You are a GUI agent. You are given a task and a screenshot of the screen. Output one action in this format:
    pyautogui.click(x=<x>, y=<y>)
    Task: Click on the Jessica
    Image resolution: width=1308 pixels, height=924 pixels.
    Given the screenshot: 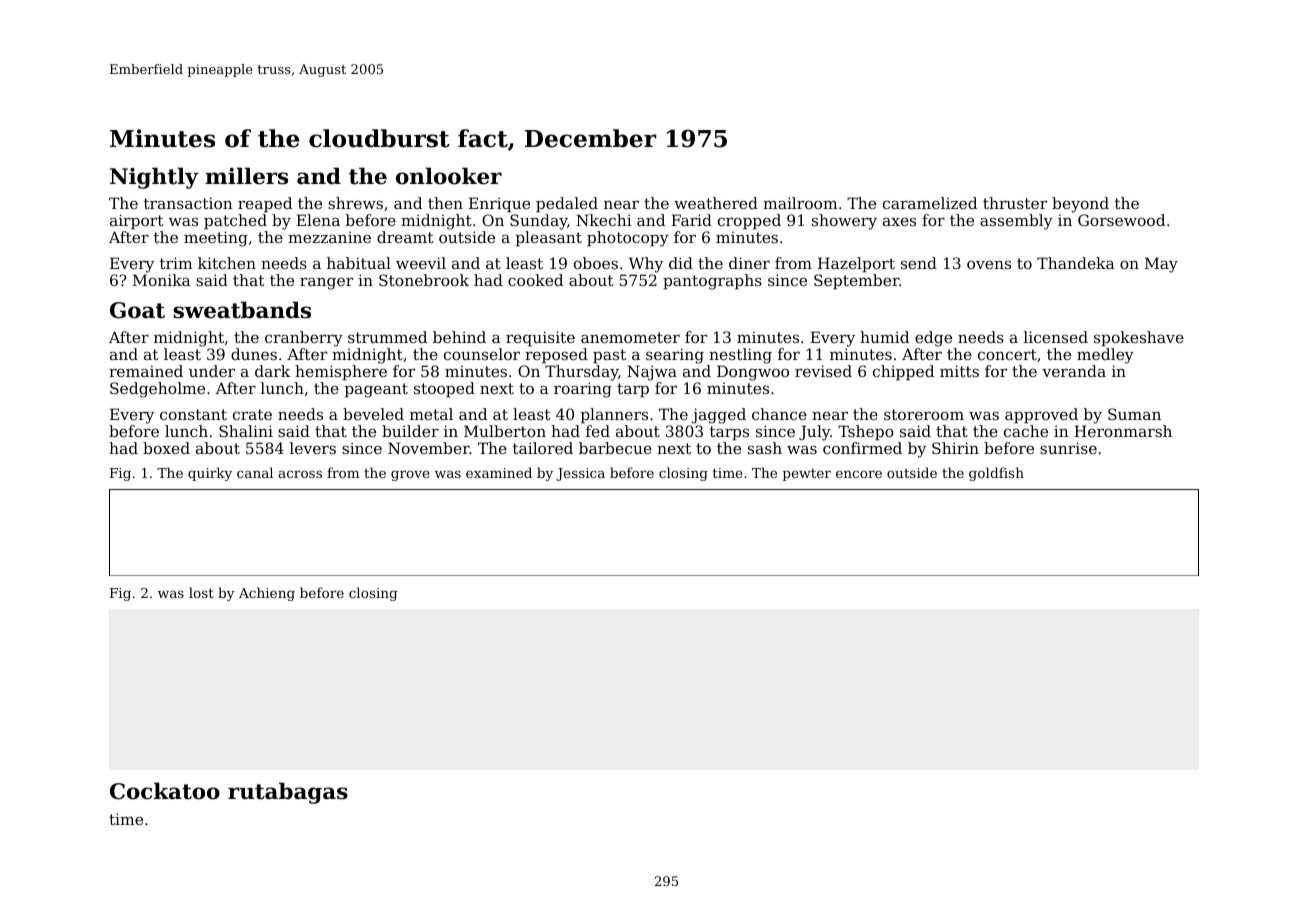 What is the action you would take?
    pyautogui.click(x=580, y=474)
